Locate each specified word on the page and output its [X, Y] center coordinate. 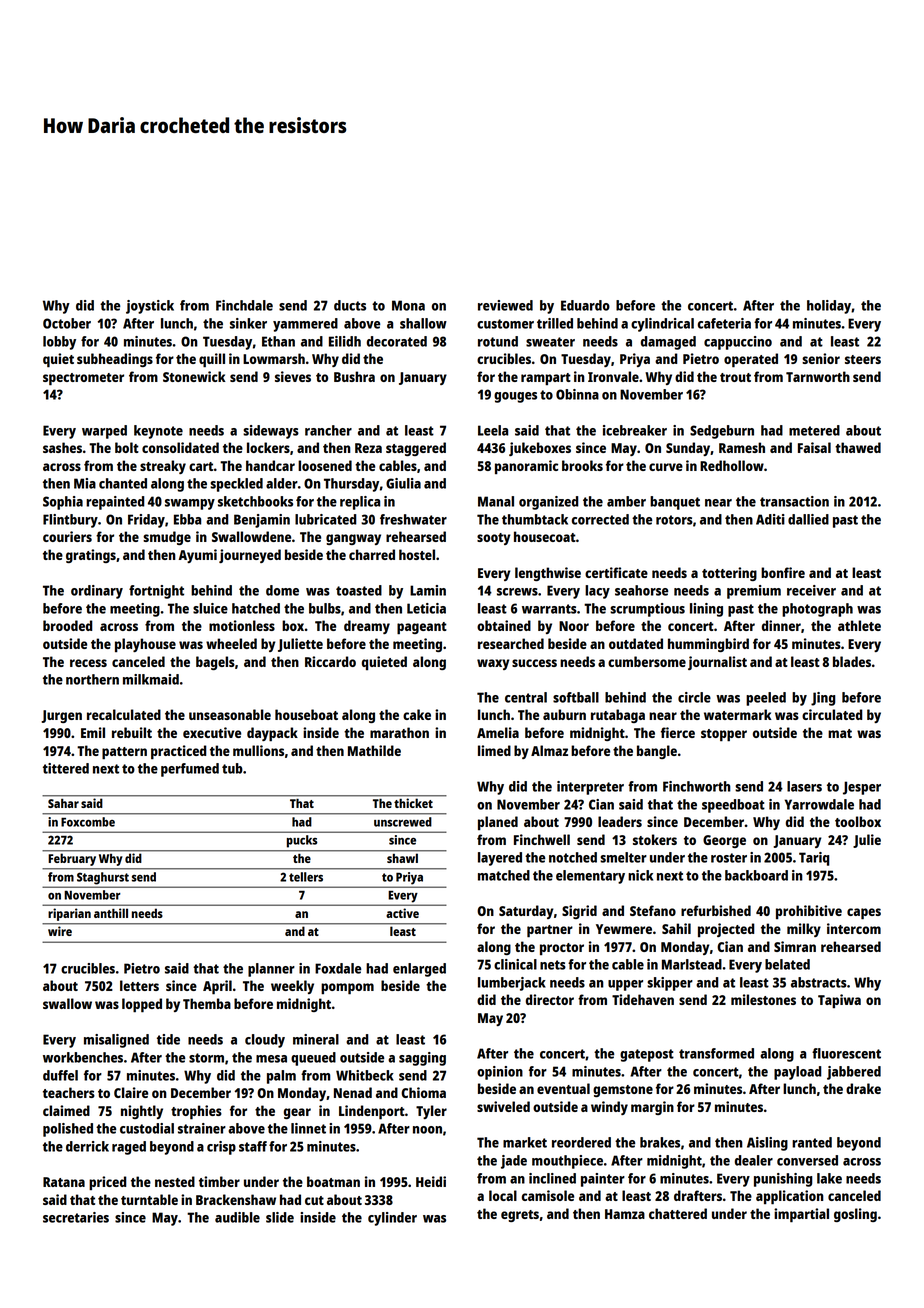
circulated [832, 714]
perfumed [190, 770]
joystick [150, 307]
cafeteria [724, 323]
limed [494, 750]
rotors [674, 520]
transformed [716, 1053]
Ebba [187, 519]
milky [804, 930]
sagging [422, 1059]
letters [139, 985]
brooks [582, 465]
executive [212, 732]
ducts [350, 305]
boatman [333, 1181]
